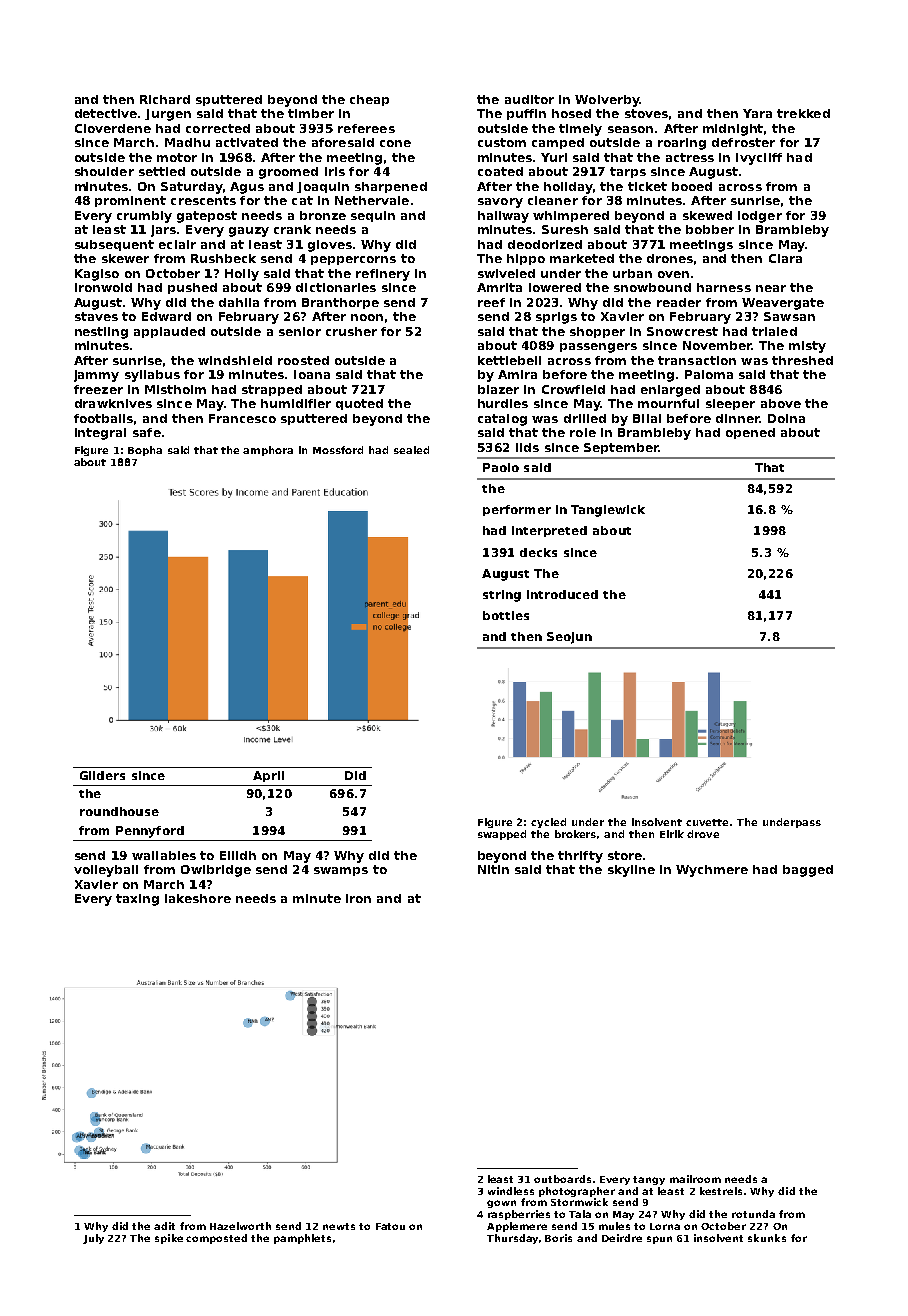 The width and height of the document is (908, 1316). Describe the element at coordinates (803, 113) in the document. I see `trekked` at that location.
